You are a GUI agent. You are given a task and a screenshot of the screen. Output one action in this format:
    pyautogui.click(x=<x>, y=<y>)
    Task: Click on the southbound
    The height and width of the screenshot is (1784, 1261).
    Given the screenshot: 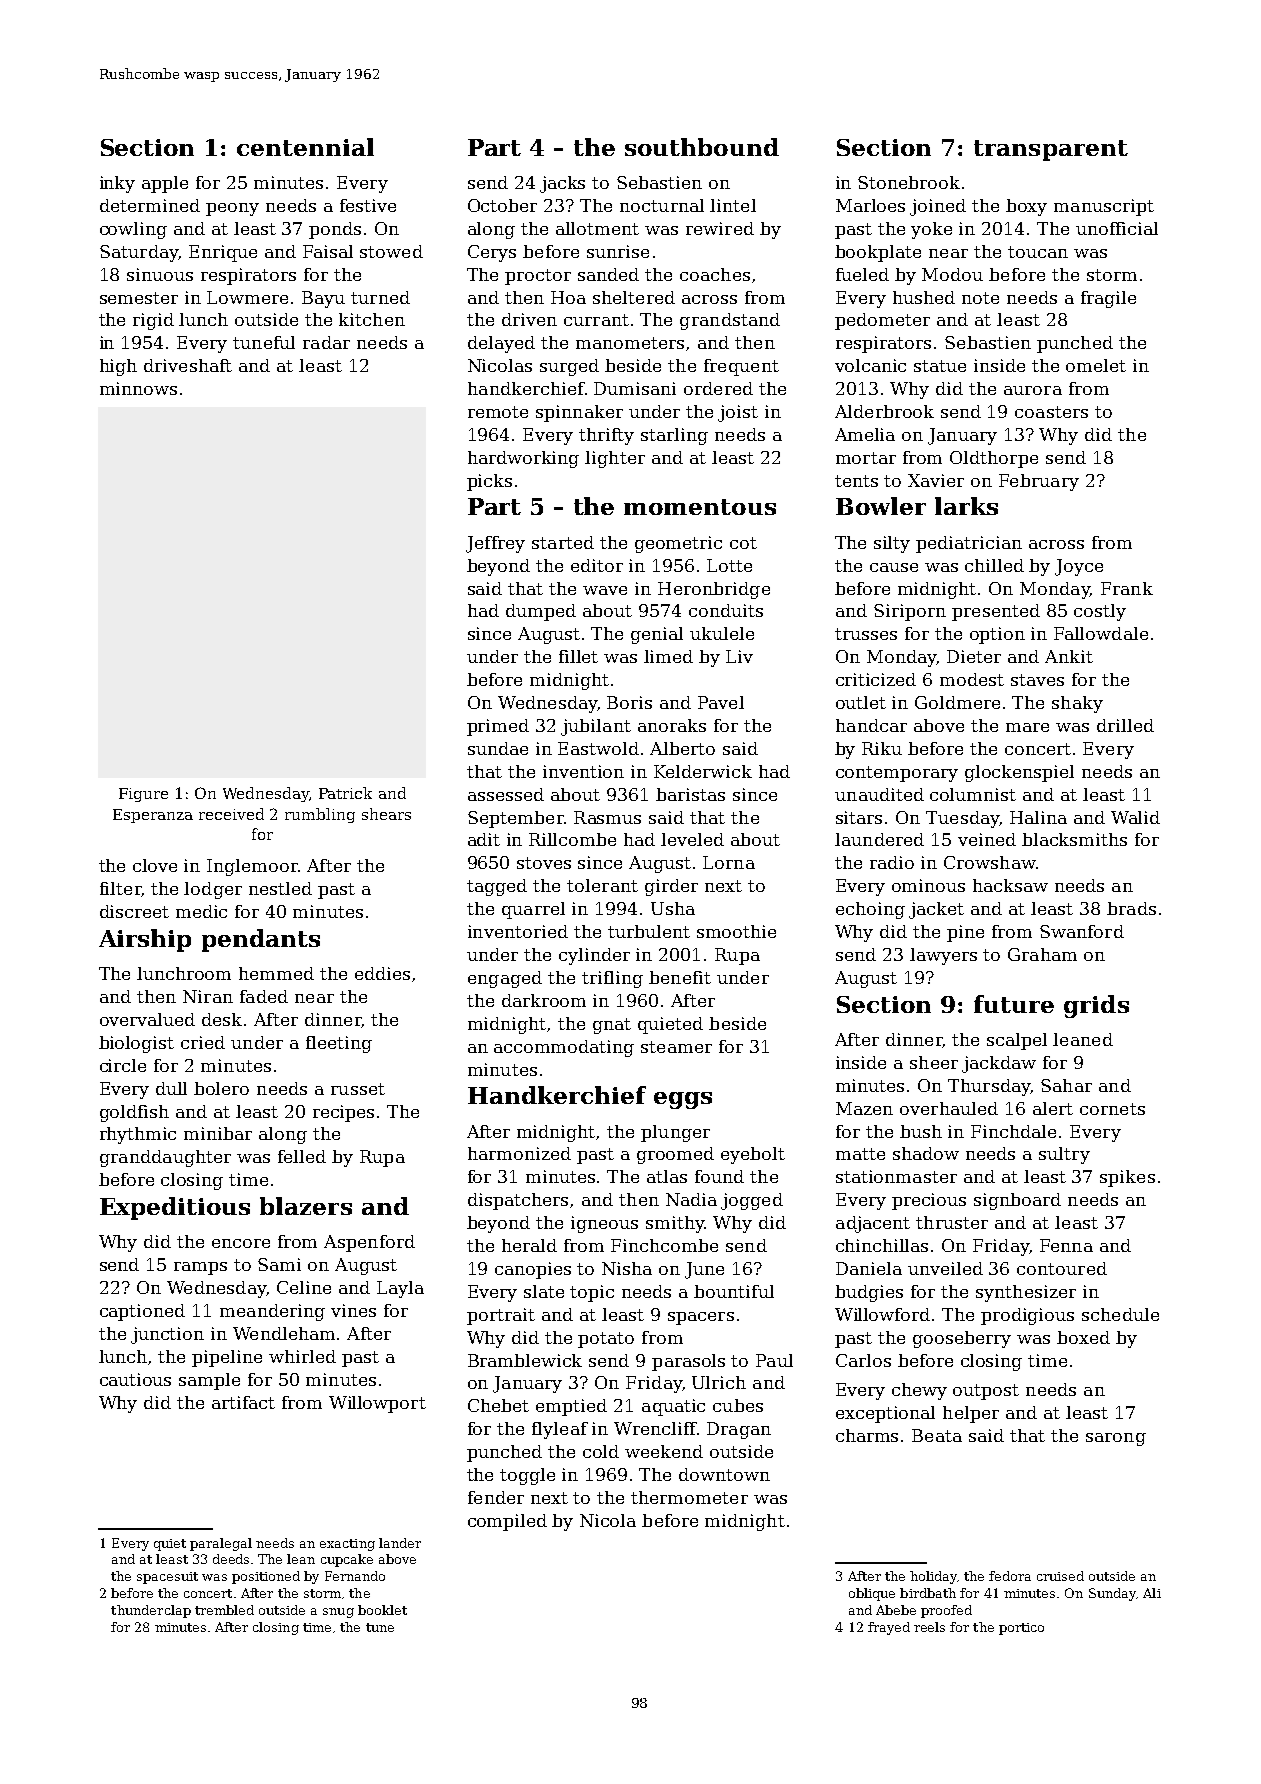 What is the action you would take?
    pyautogui.click(x=702, y=147)
